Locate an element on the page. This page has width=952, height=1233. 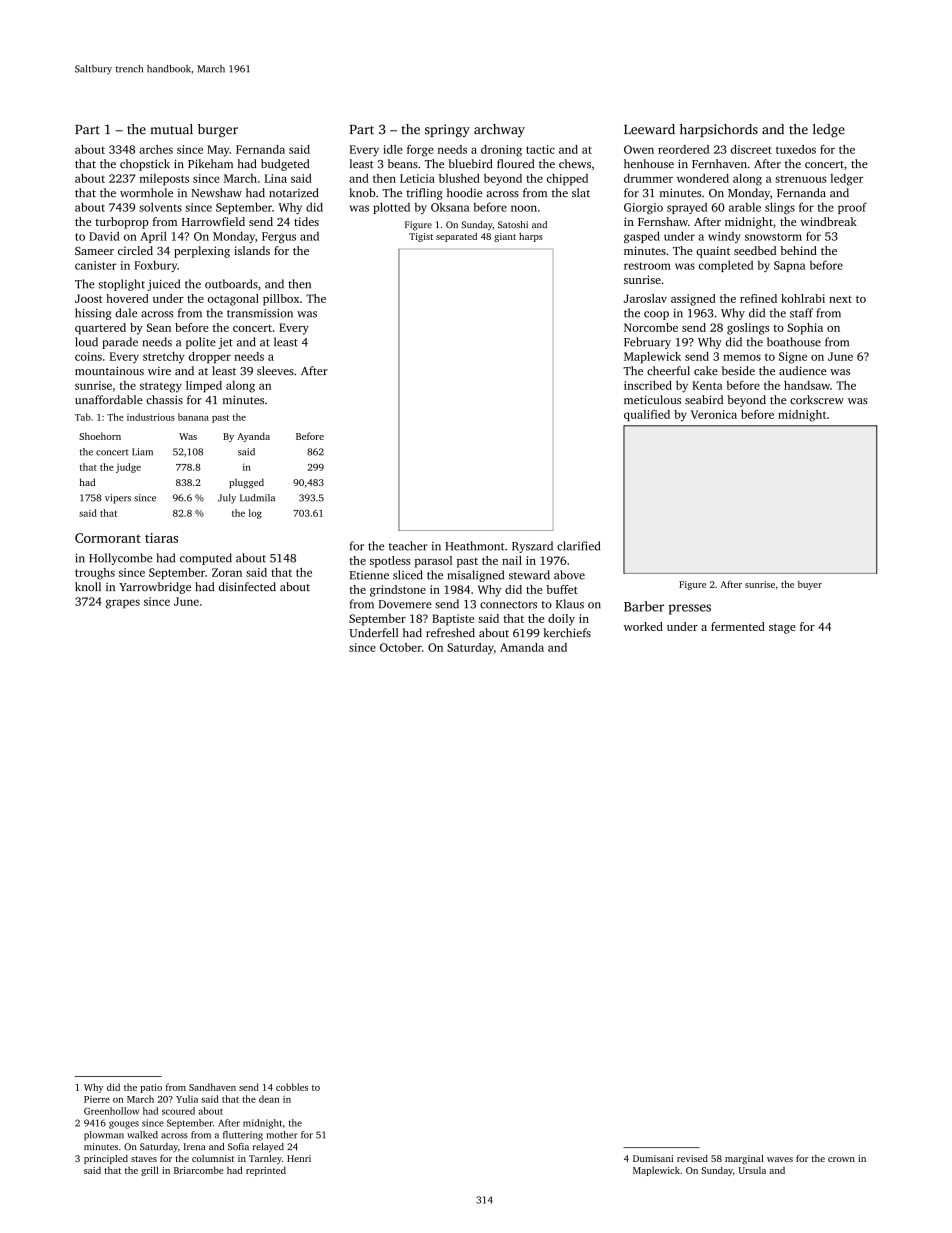
February is located at coordinates (647, 343).
